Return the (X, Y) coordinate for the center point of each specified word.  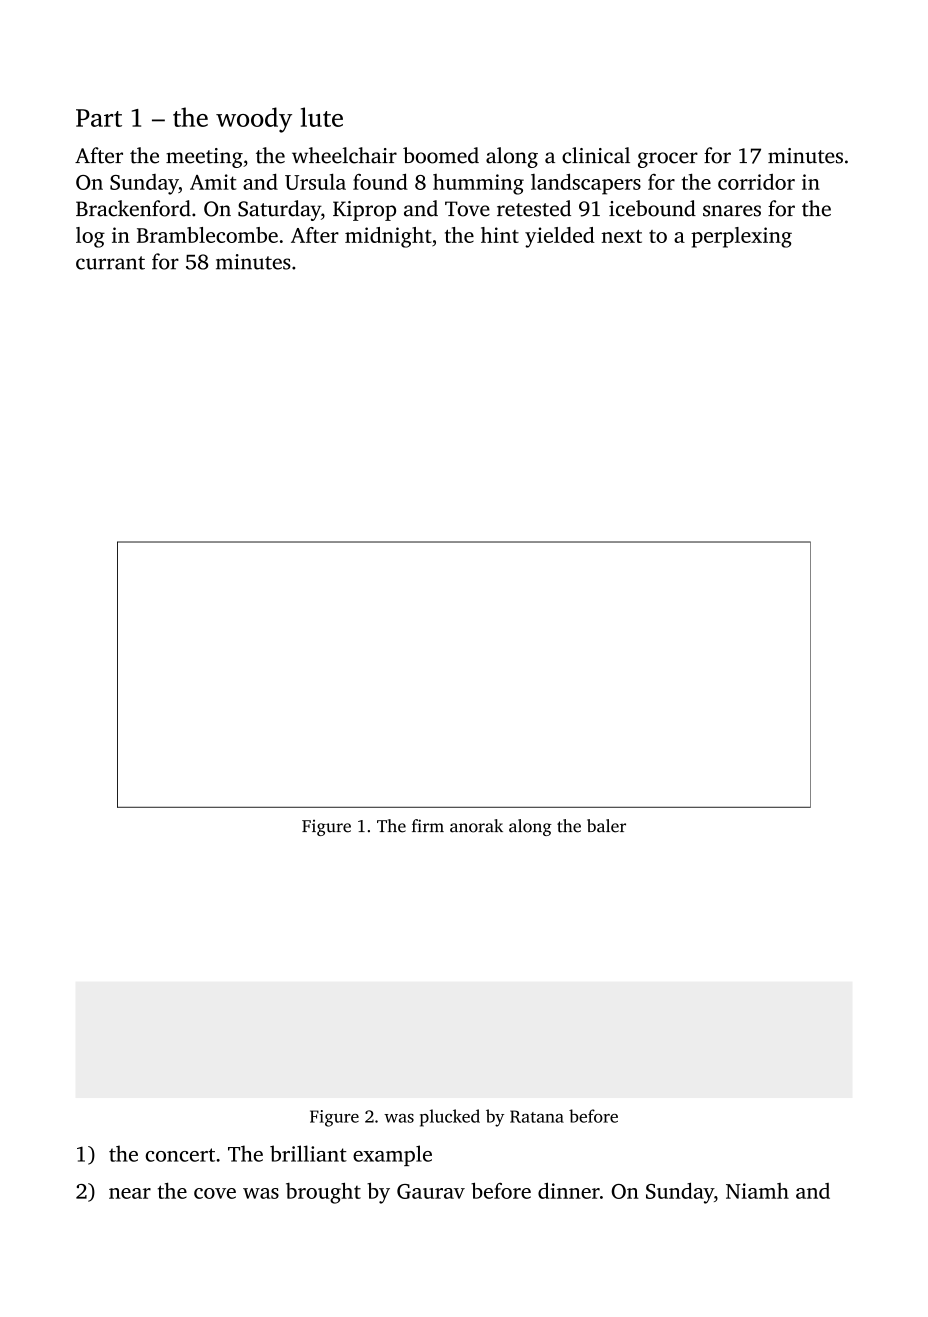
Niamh (757, 1191)
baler (606, 826)
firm (428, 825)
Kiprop (364, 211)
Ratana (537, 1116)
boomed (441, 155)
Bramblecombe (207, 235)
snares (732, 211)
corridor (756, 182)
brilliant (308, 1153)
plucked (450, 1118)
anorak (476, 826)
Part (99, 118)
